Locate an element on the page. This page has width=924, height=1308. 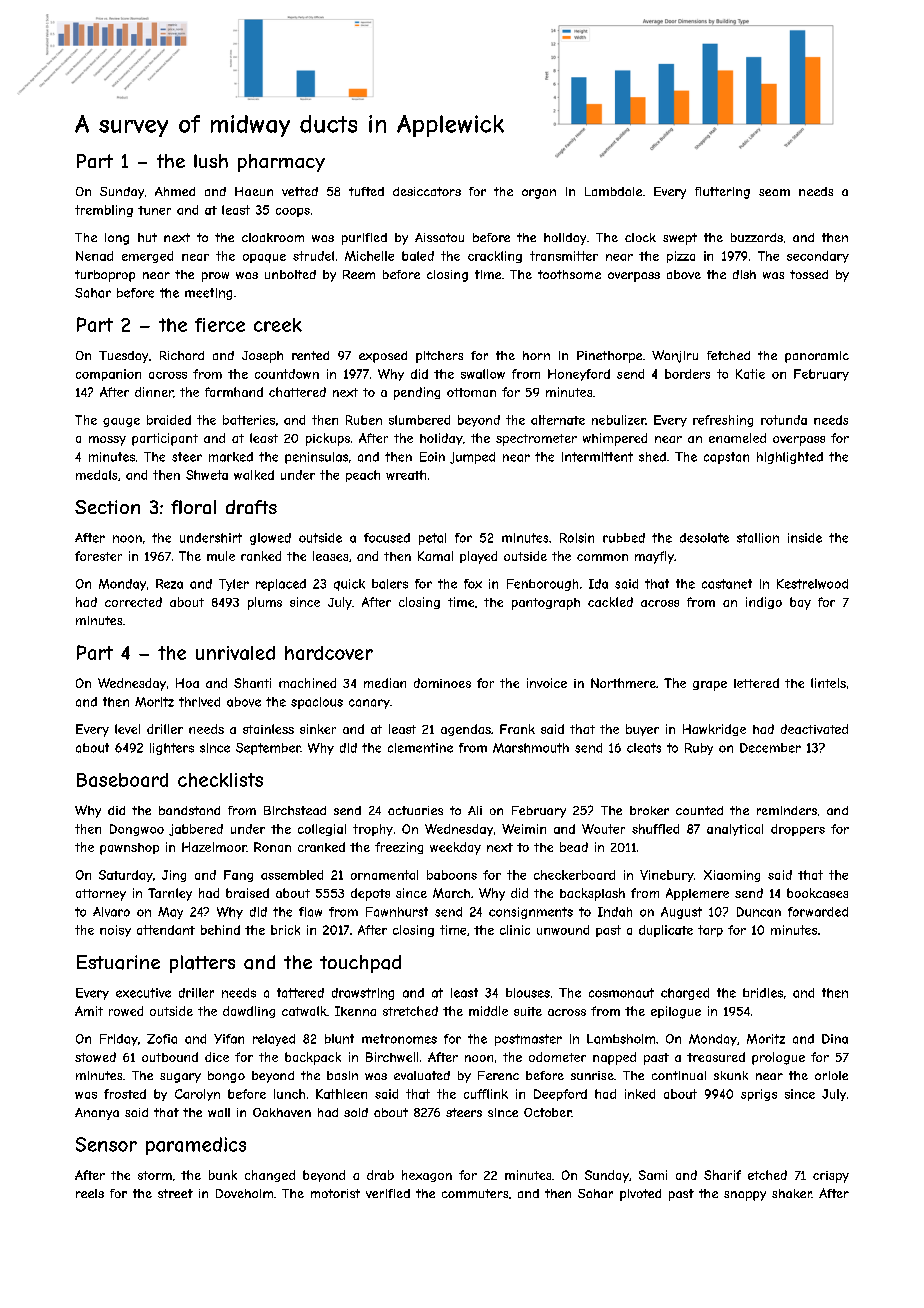
stowed is located at coordinates (95, 1057).
